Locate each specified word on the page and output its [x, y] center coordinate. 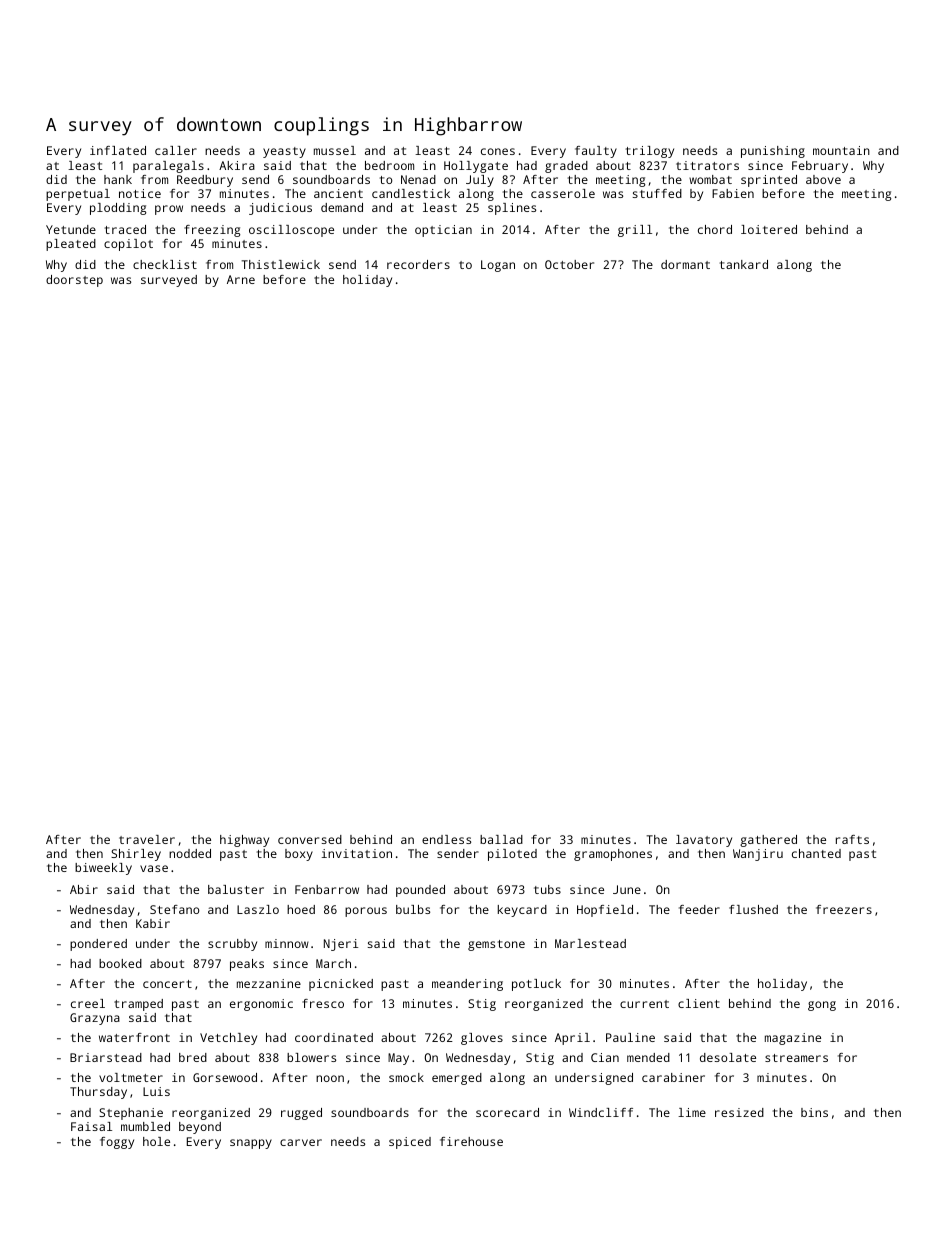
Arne [241, 279]
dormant [685, 264]
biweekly [103, 869]
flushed [753, 909]
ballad [501, 839]
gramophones [613, 855]
